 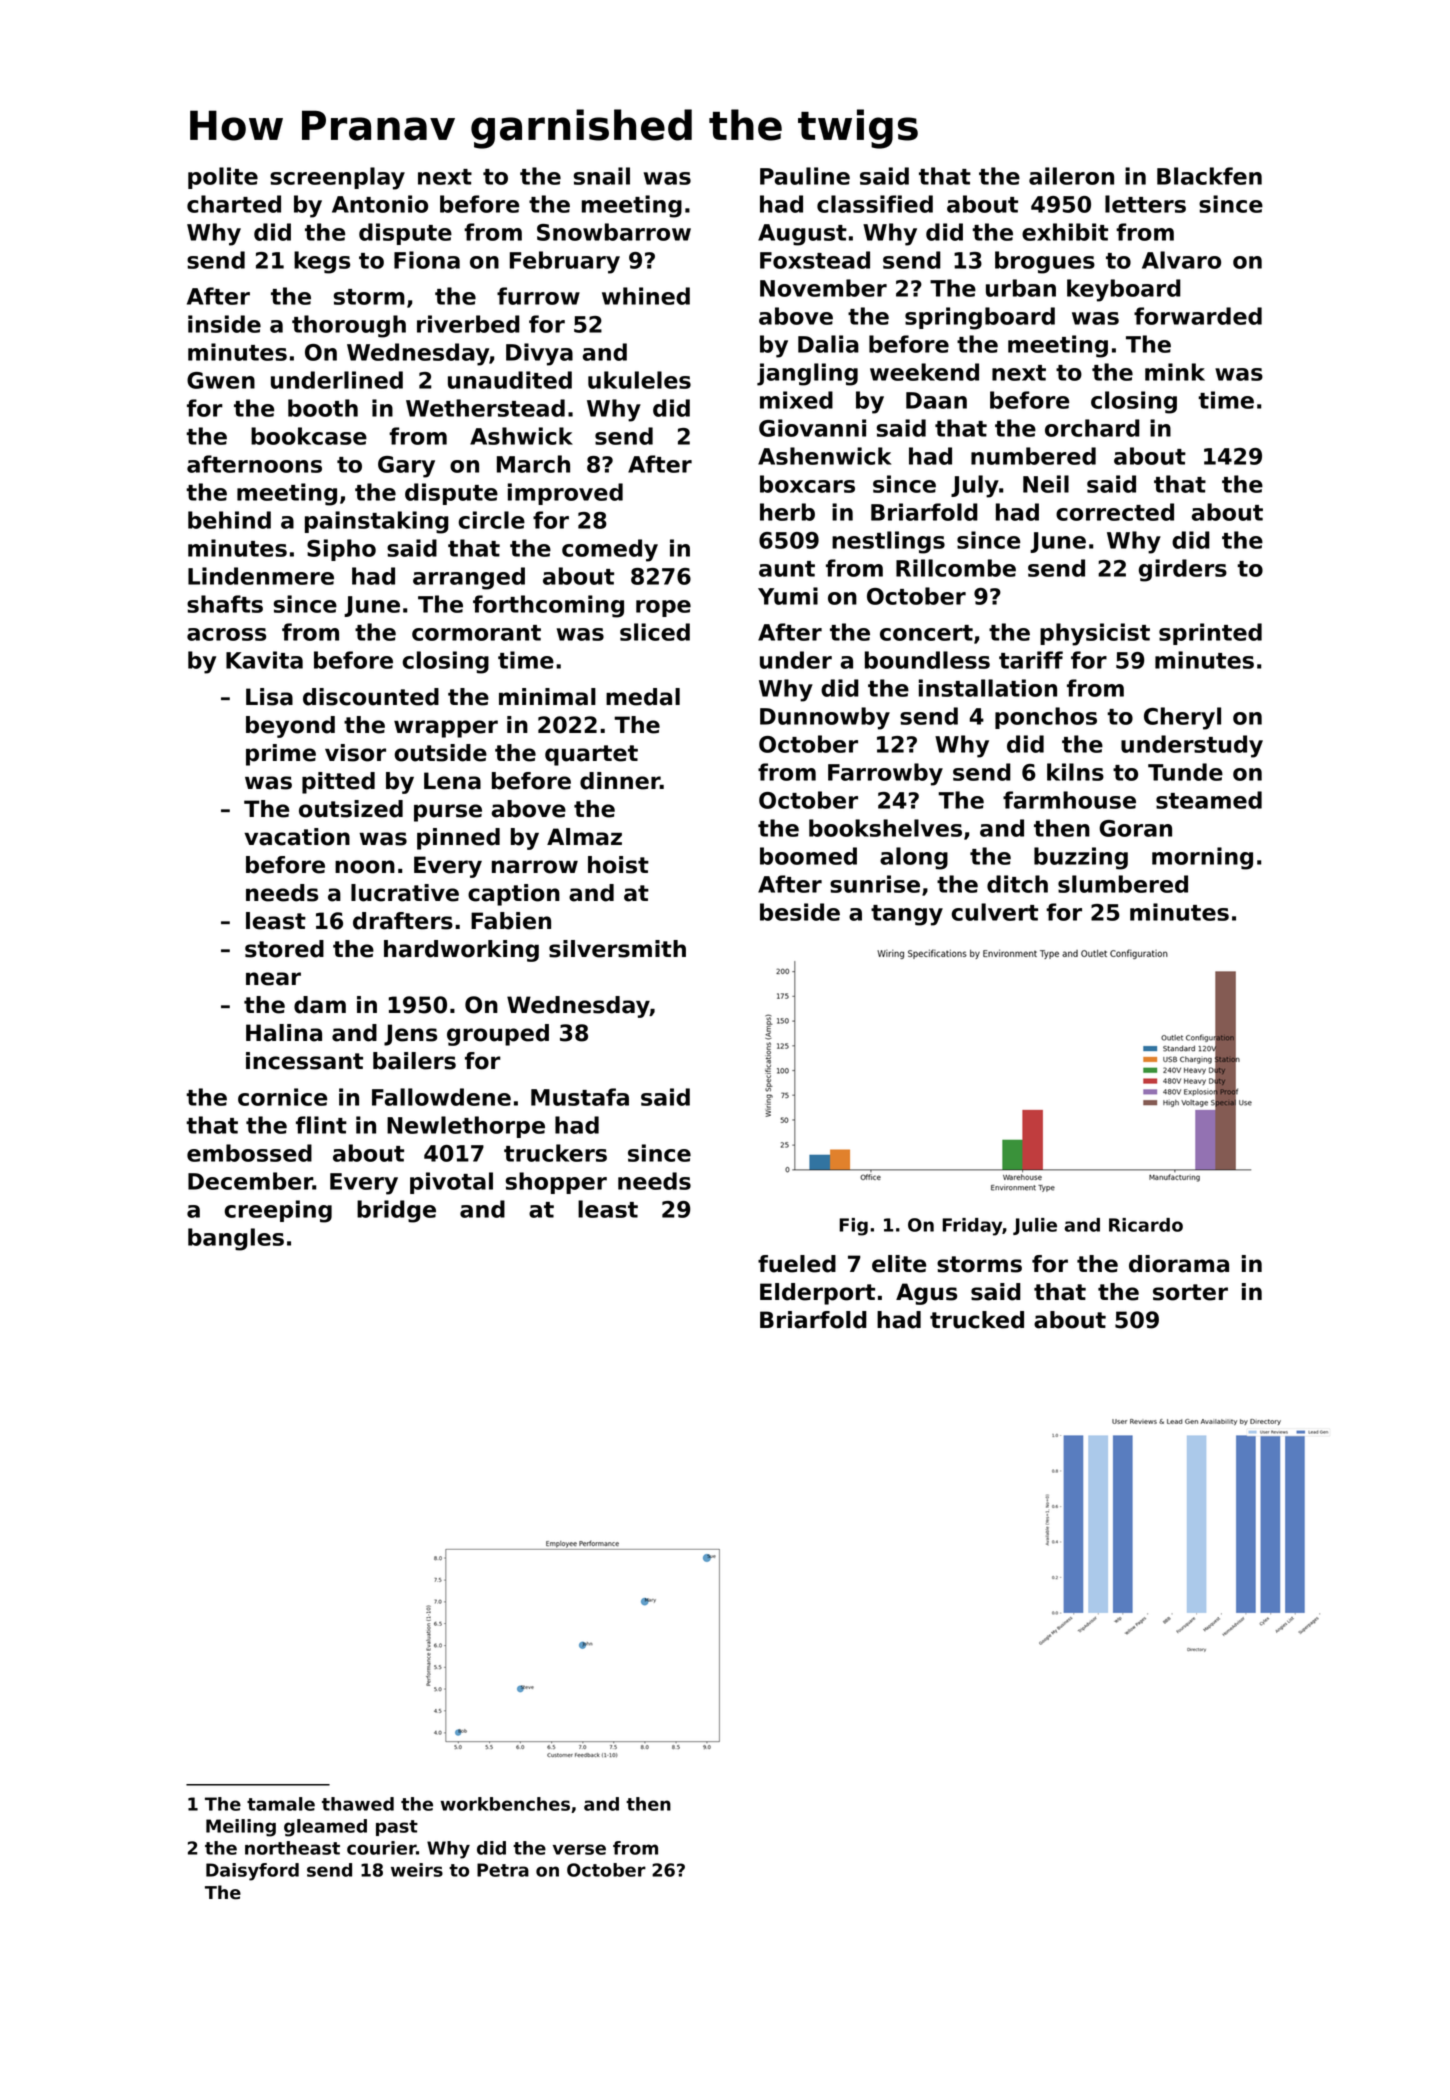 What do you see at coordinates (1209, 176) in the page?
I see `Blackfen` at bounding box center [1209, 176].
